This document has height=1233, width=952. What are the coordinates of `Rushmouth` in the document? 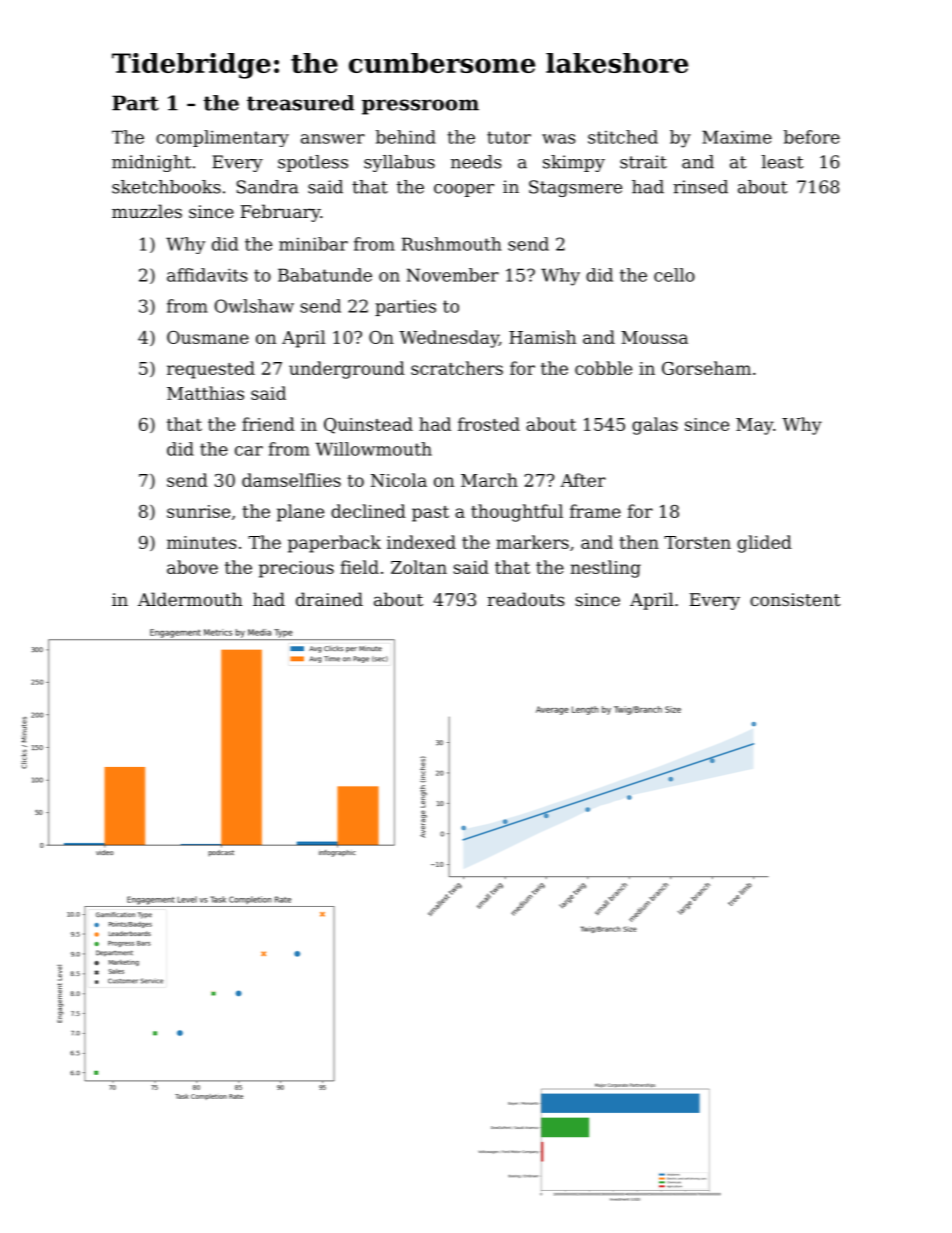 It's located at (452, 244).
